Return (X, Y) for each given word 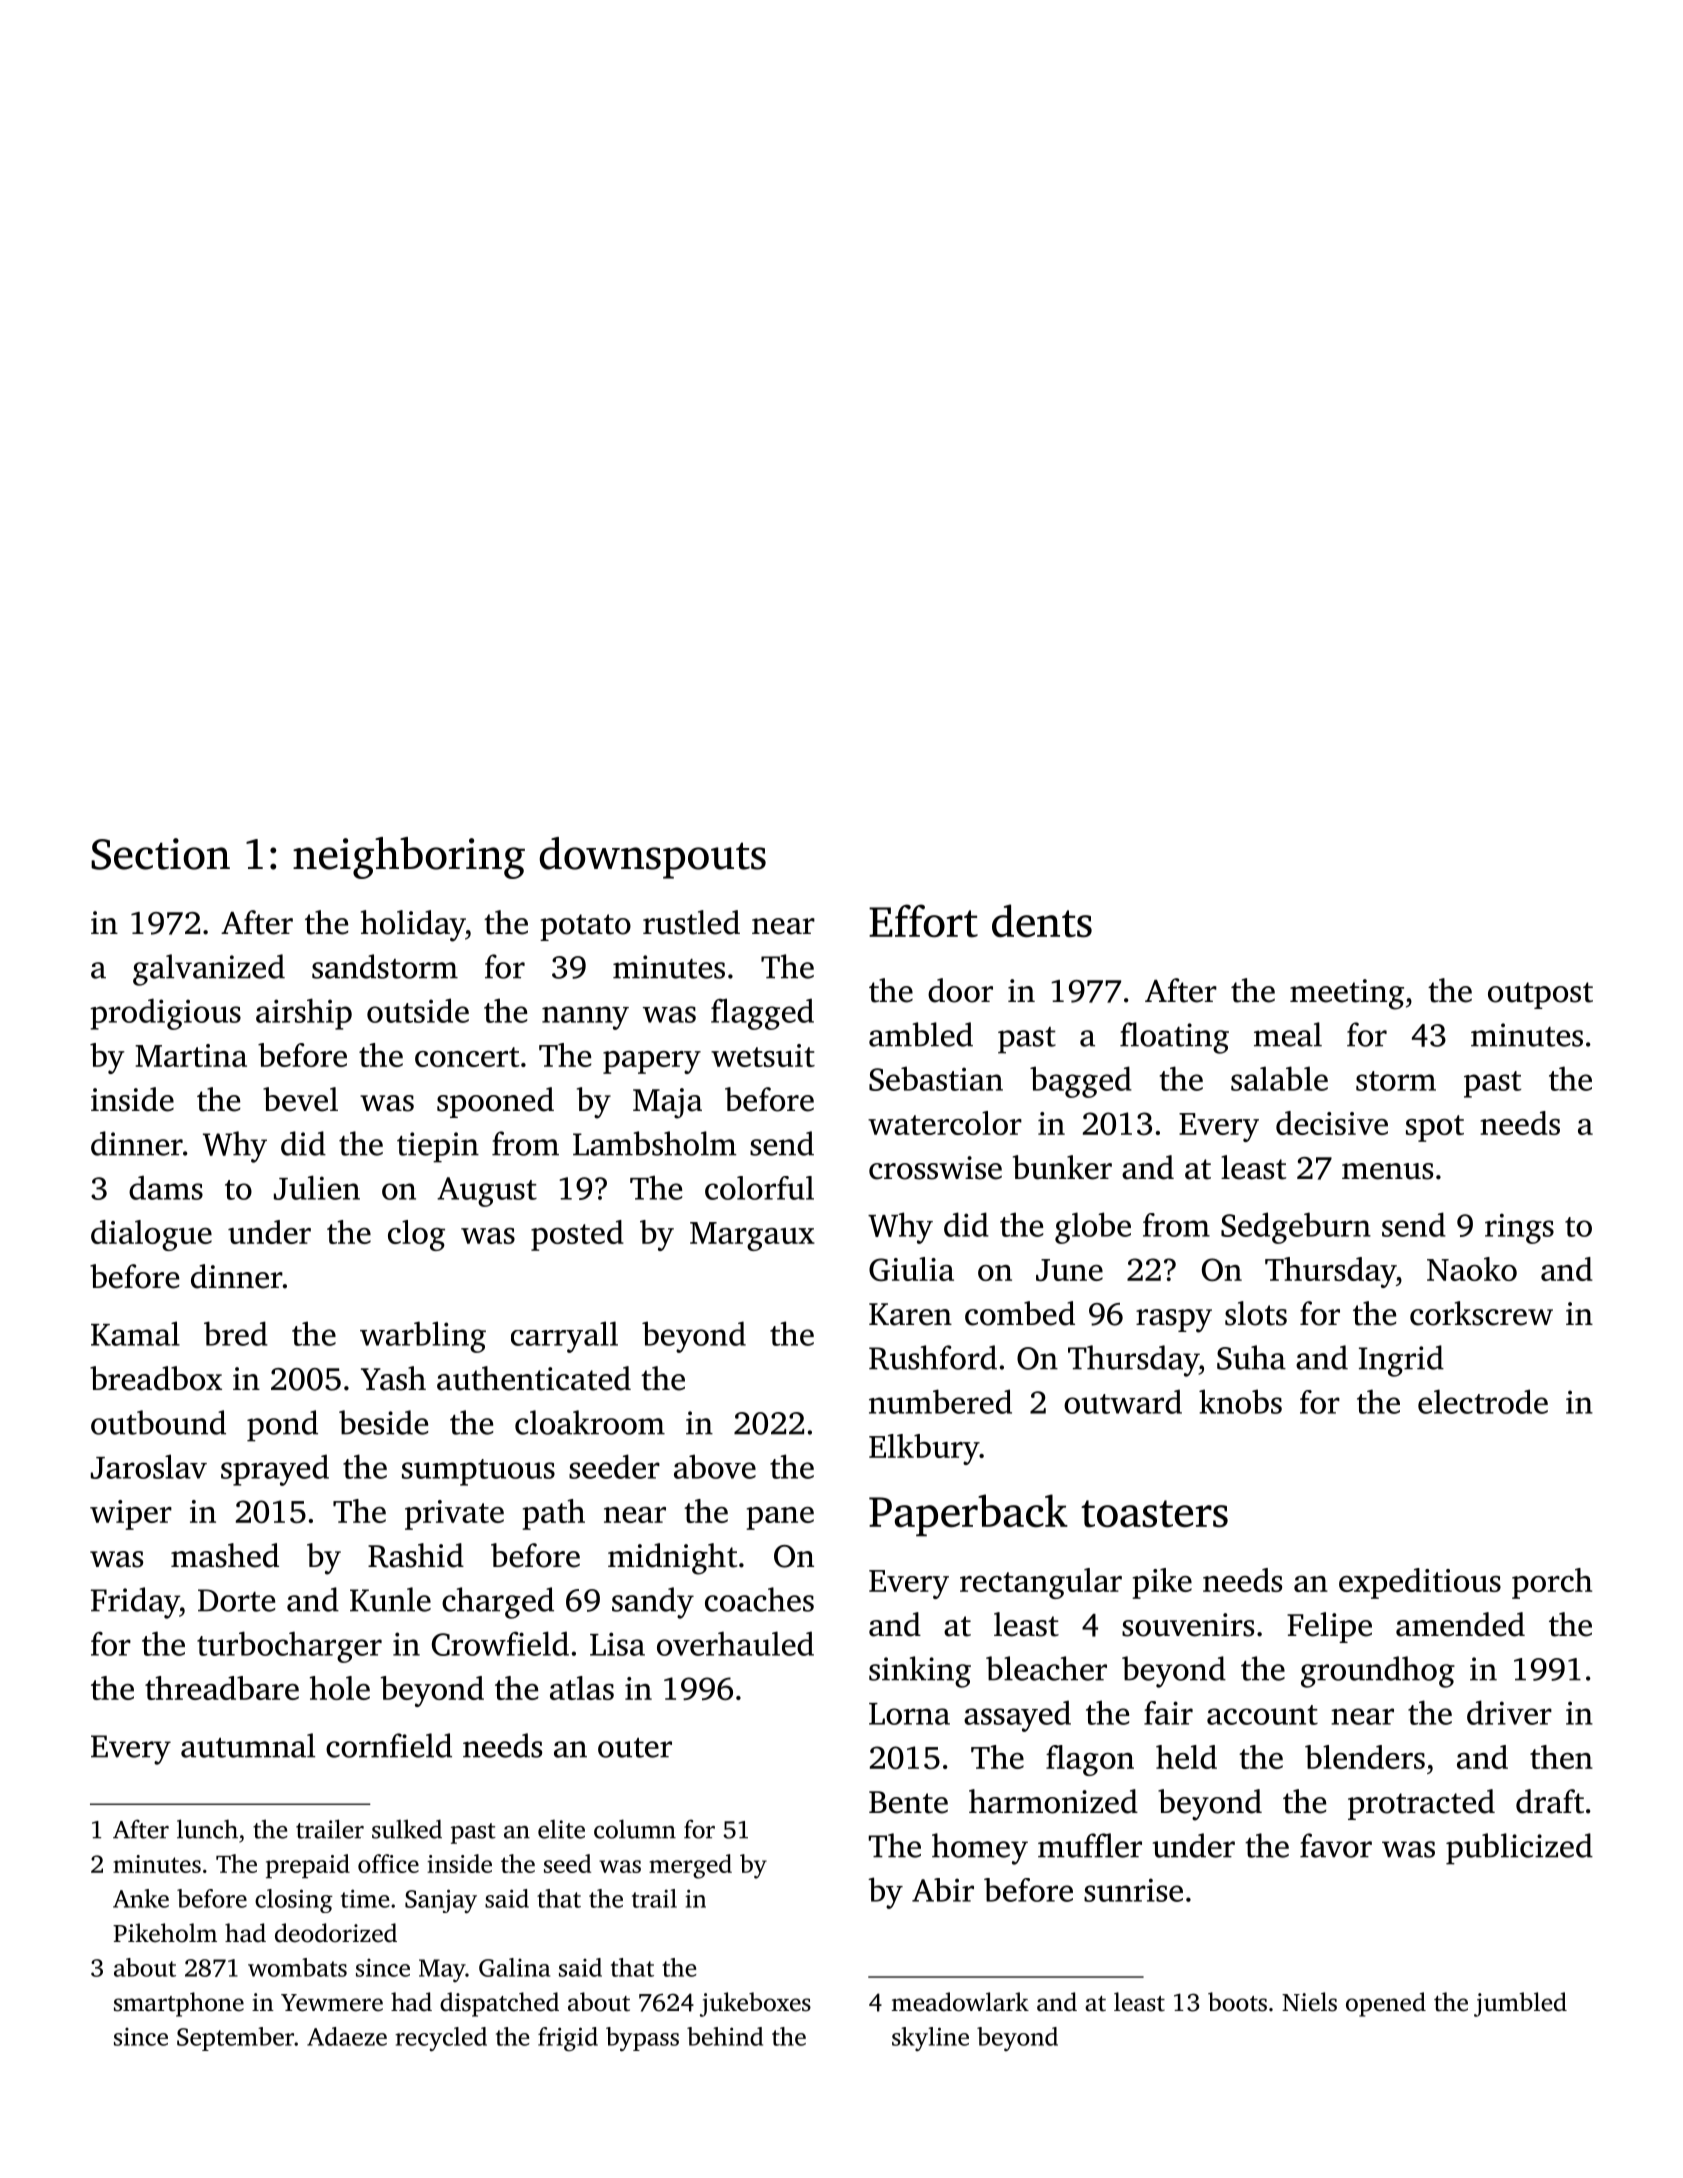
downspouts (653, 858)
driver (1509, 1712)
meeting (1347, 994)
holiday (413, 926)
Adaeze (347, 2036)
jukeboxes (755, 2004)
